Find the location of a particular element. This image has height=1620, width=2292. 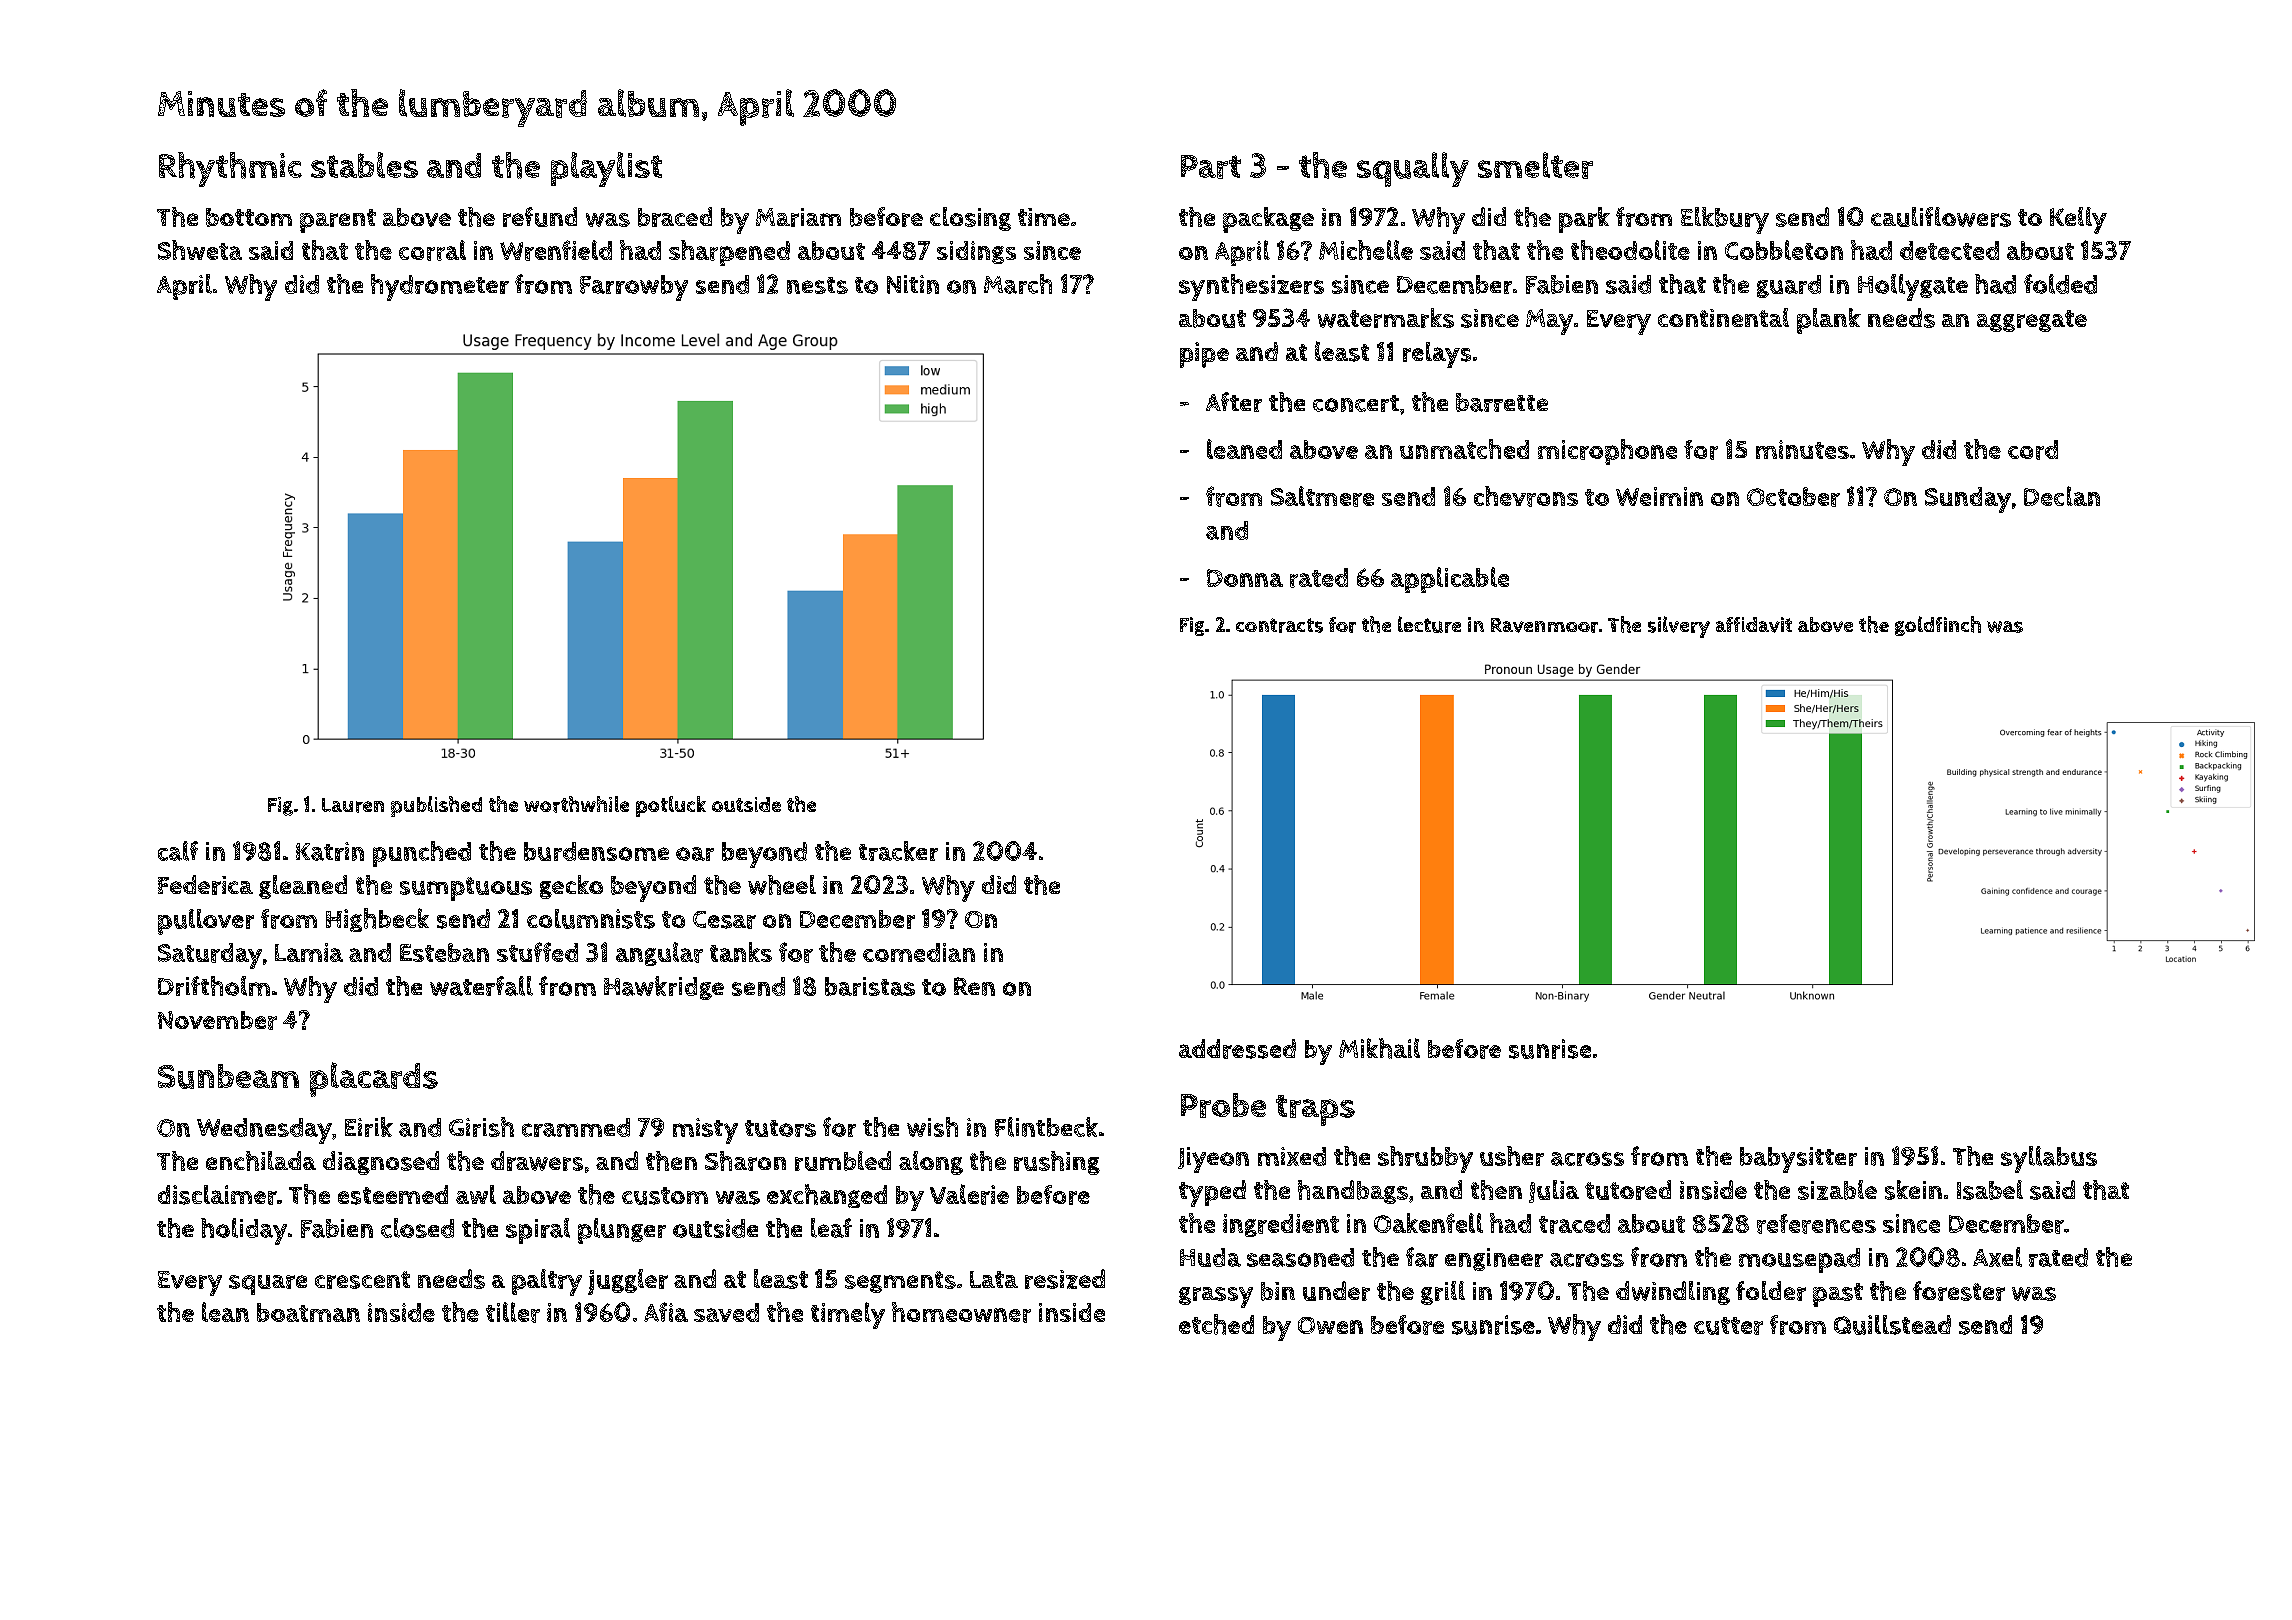

Mariam is located at coordinates (798, 217).
